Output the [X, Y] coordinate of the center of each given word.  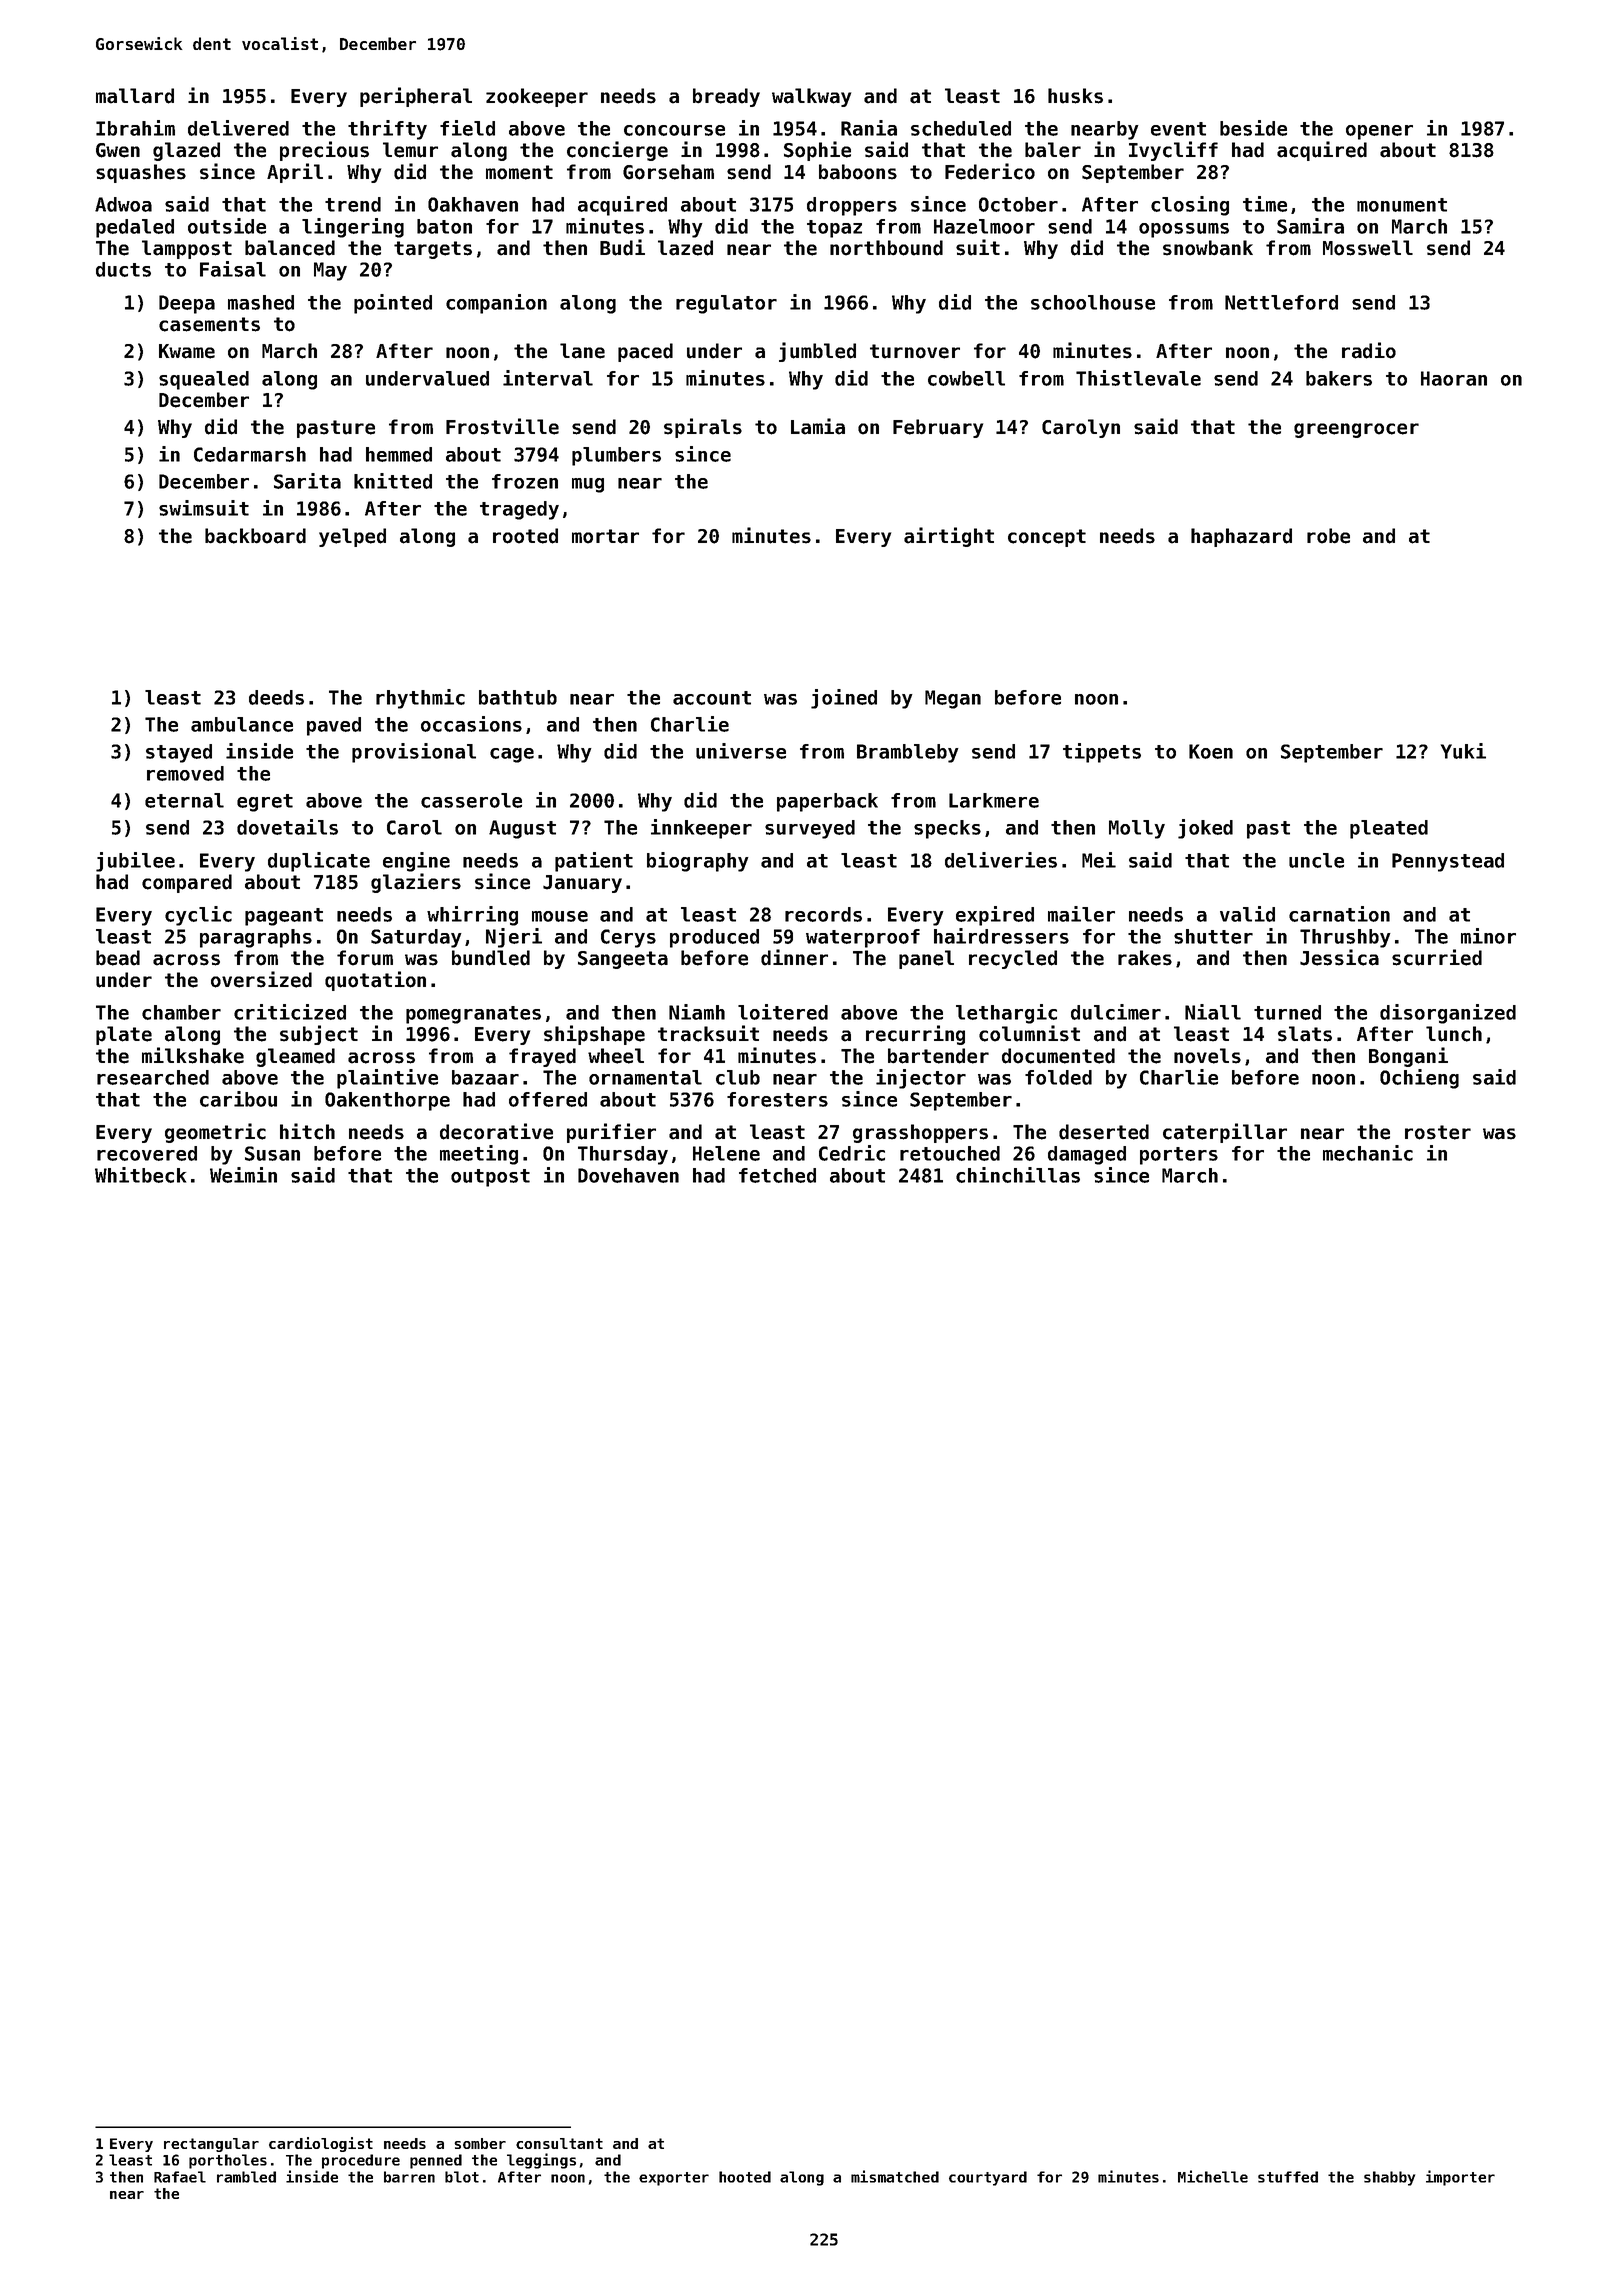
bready [726, 97]
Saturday [416, 938]
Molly [1137, 829]
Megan [953, 699]
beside [1253, 128]
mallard [135, 96]
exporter [674, 2179]
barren [409, 2177]
